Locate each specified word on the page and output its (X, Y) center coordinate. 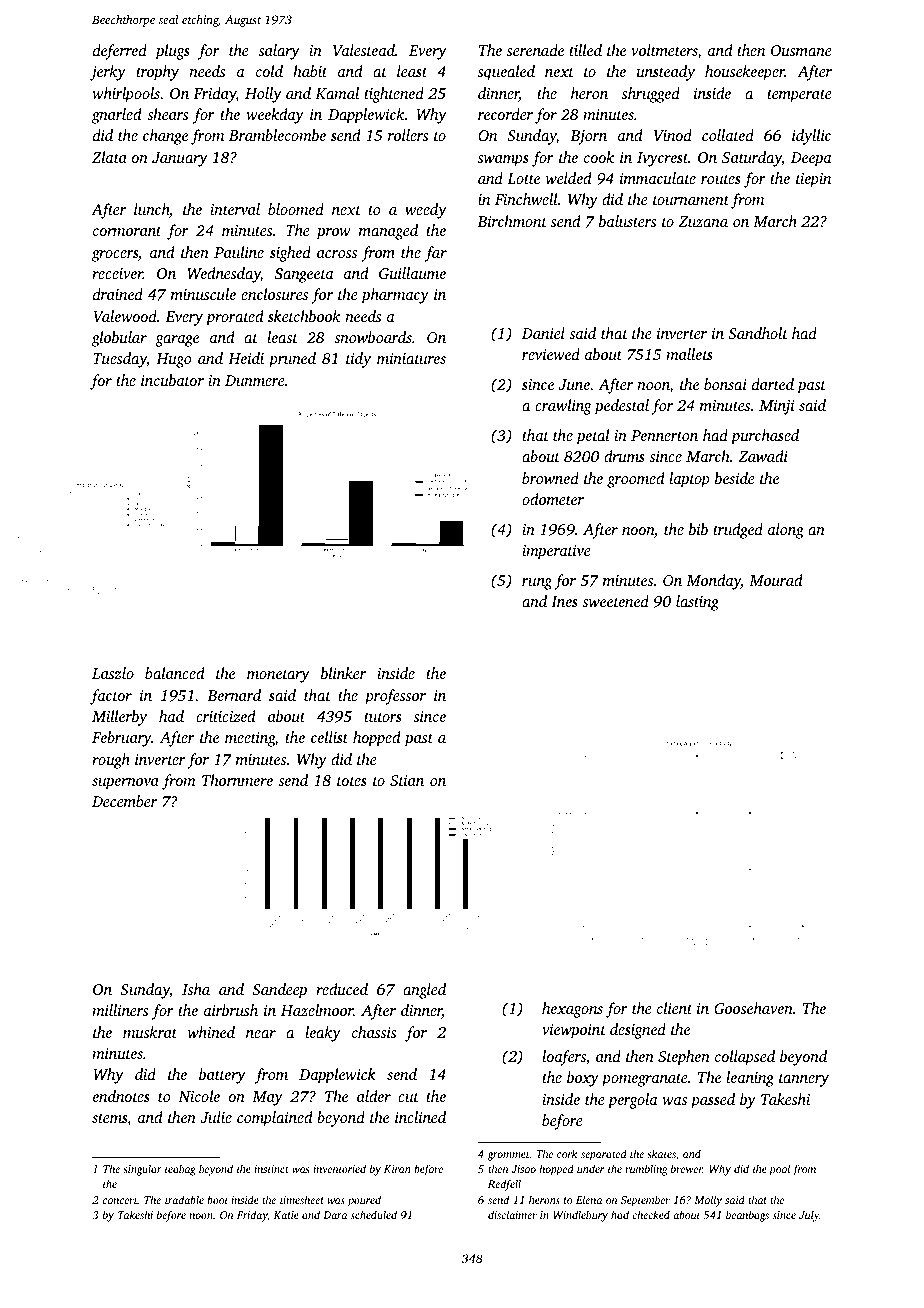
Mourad (776, 580)
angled (424, 991)
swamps (503, 161)
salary (279, 52)
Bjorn (588, 137)
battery (222, 1076)
